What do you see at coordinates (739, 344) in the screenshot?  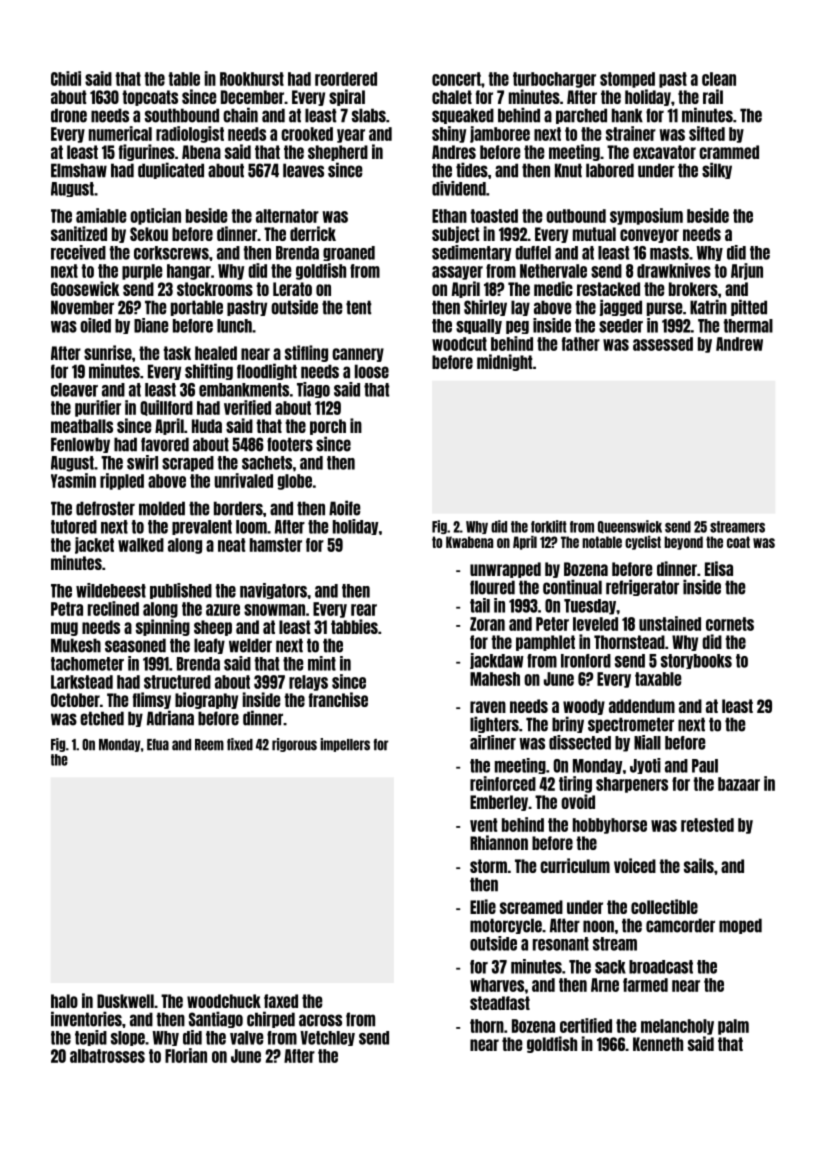 I see `Andrew` at bounding box center [739, 344].
